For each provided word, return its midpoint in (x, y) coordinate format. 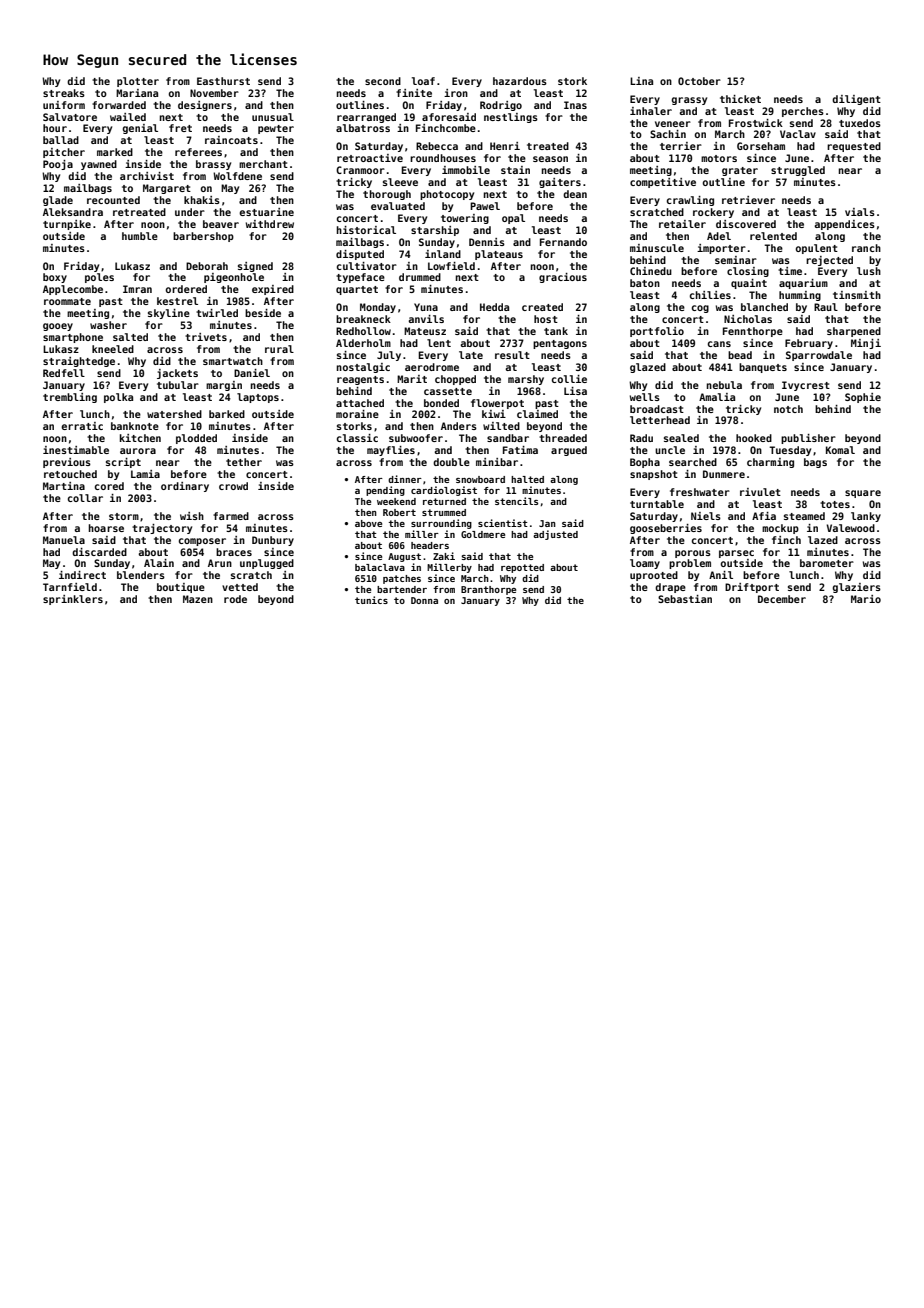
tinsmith (857, 295)
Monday (378, 308)
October (699, 81)
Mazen (198, 599)
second (383, 81)
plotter (138, 82)
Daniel (252, 373)
